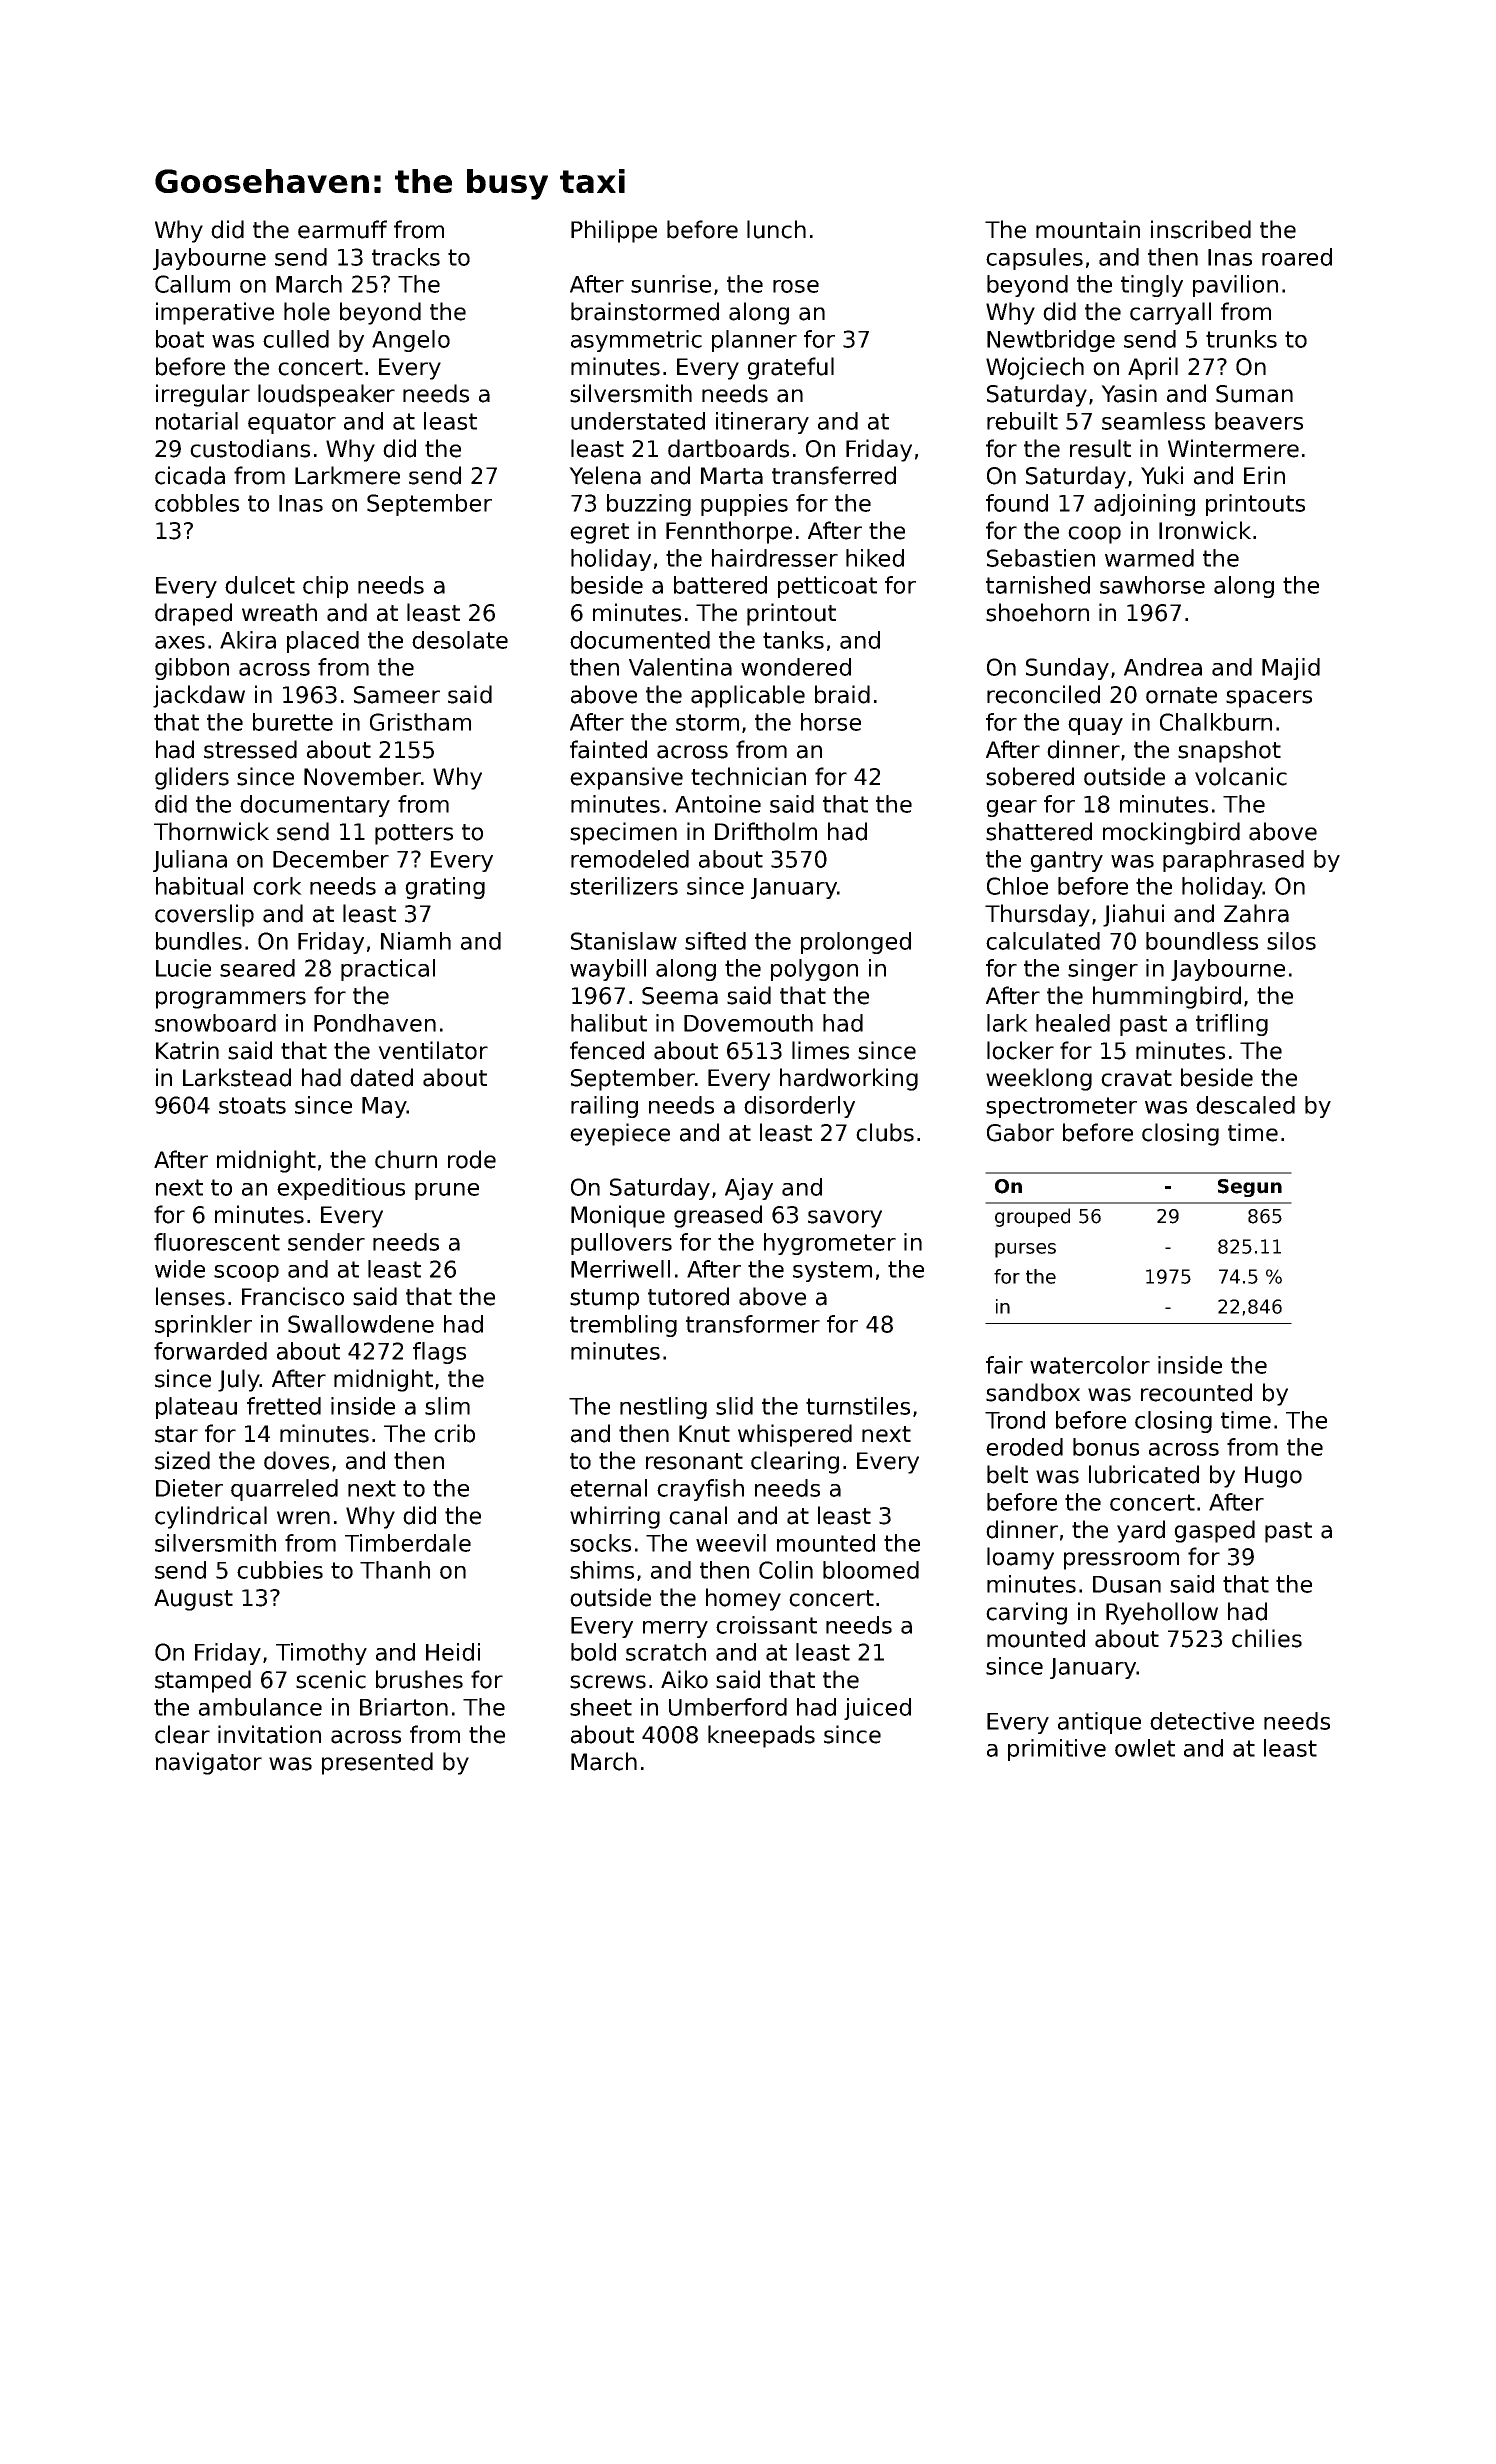  Describe the element at coordinates (209, 1763) in the screenshot. I see `navigator` at that location.
